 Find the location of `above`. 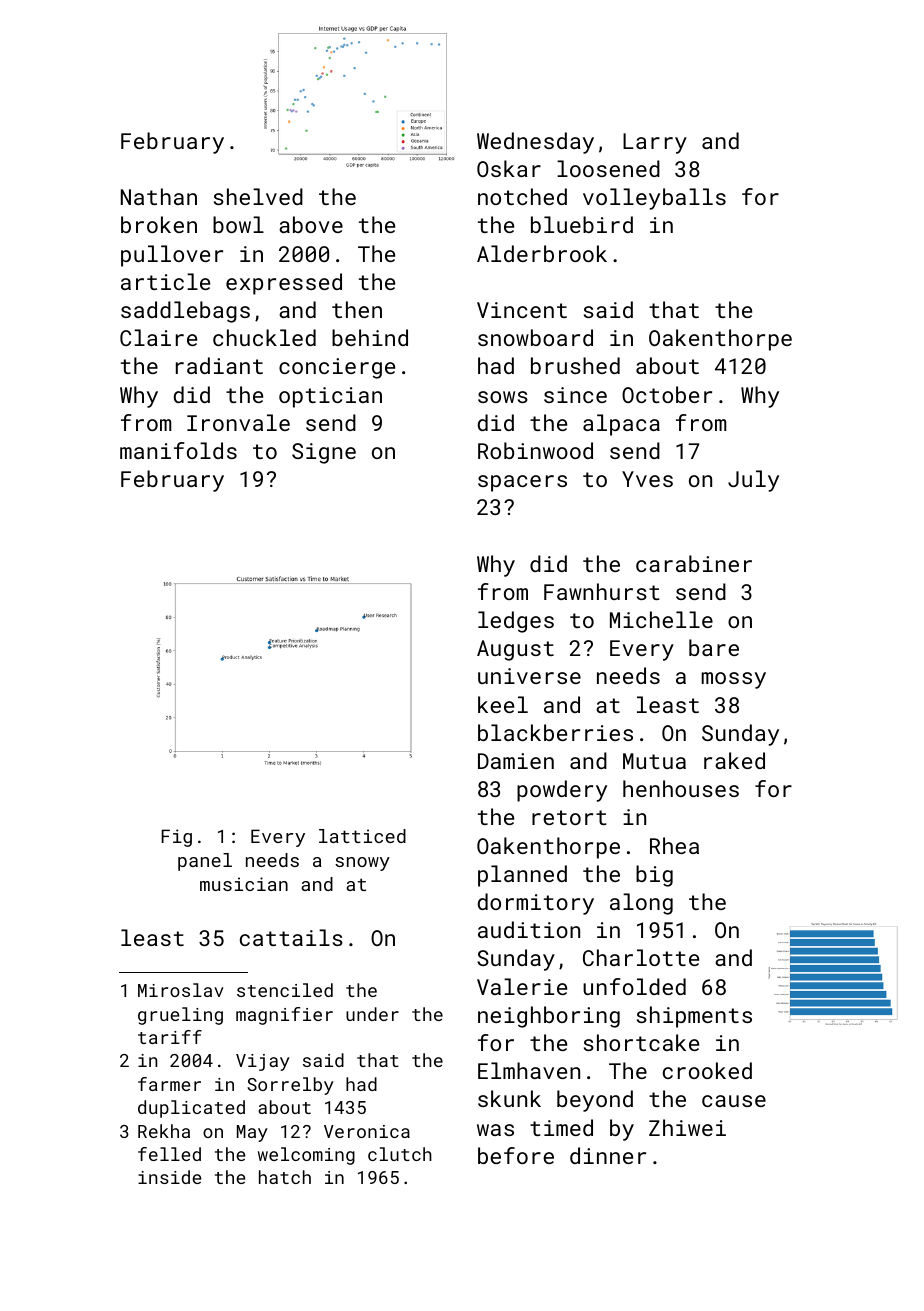

above is located at coordinates (311, 224).
